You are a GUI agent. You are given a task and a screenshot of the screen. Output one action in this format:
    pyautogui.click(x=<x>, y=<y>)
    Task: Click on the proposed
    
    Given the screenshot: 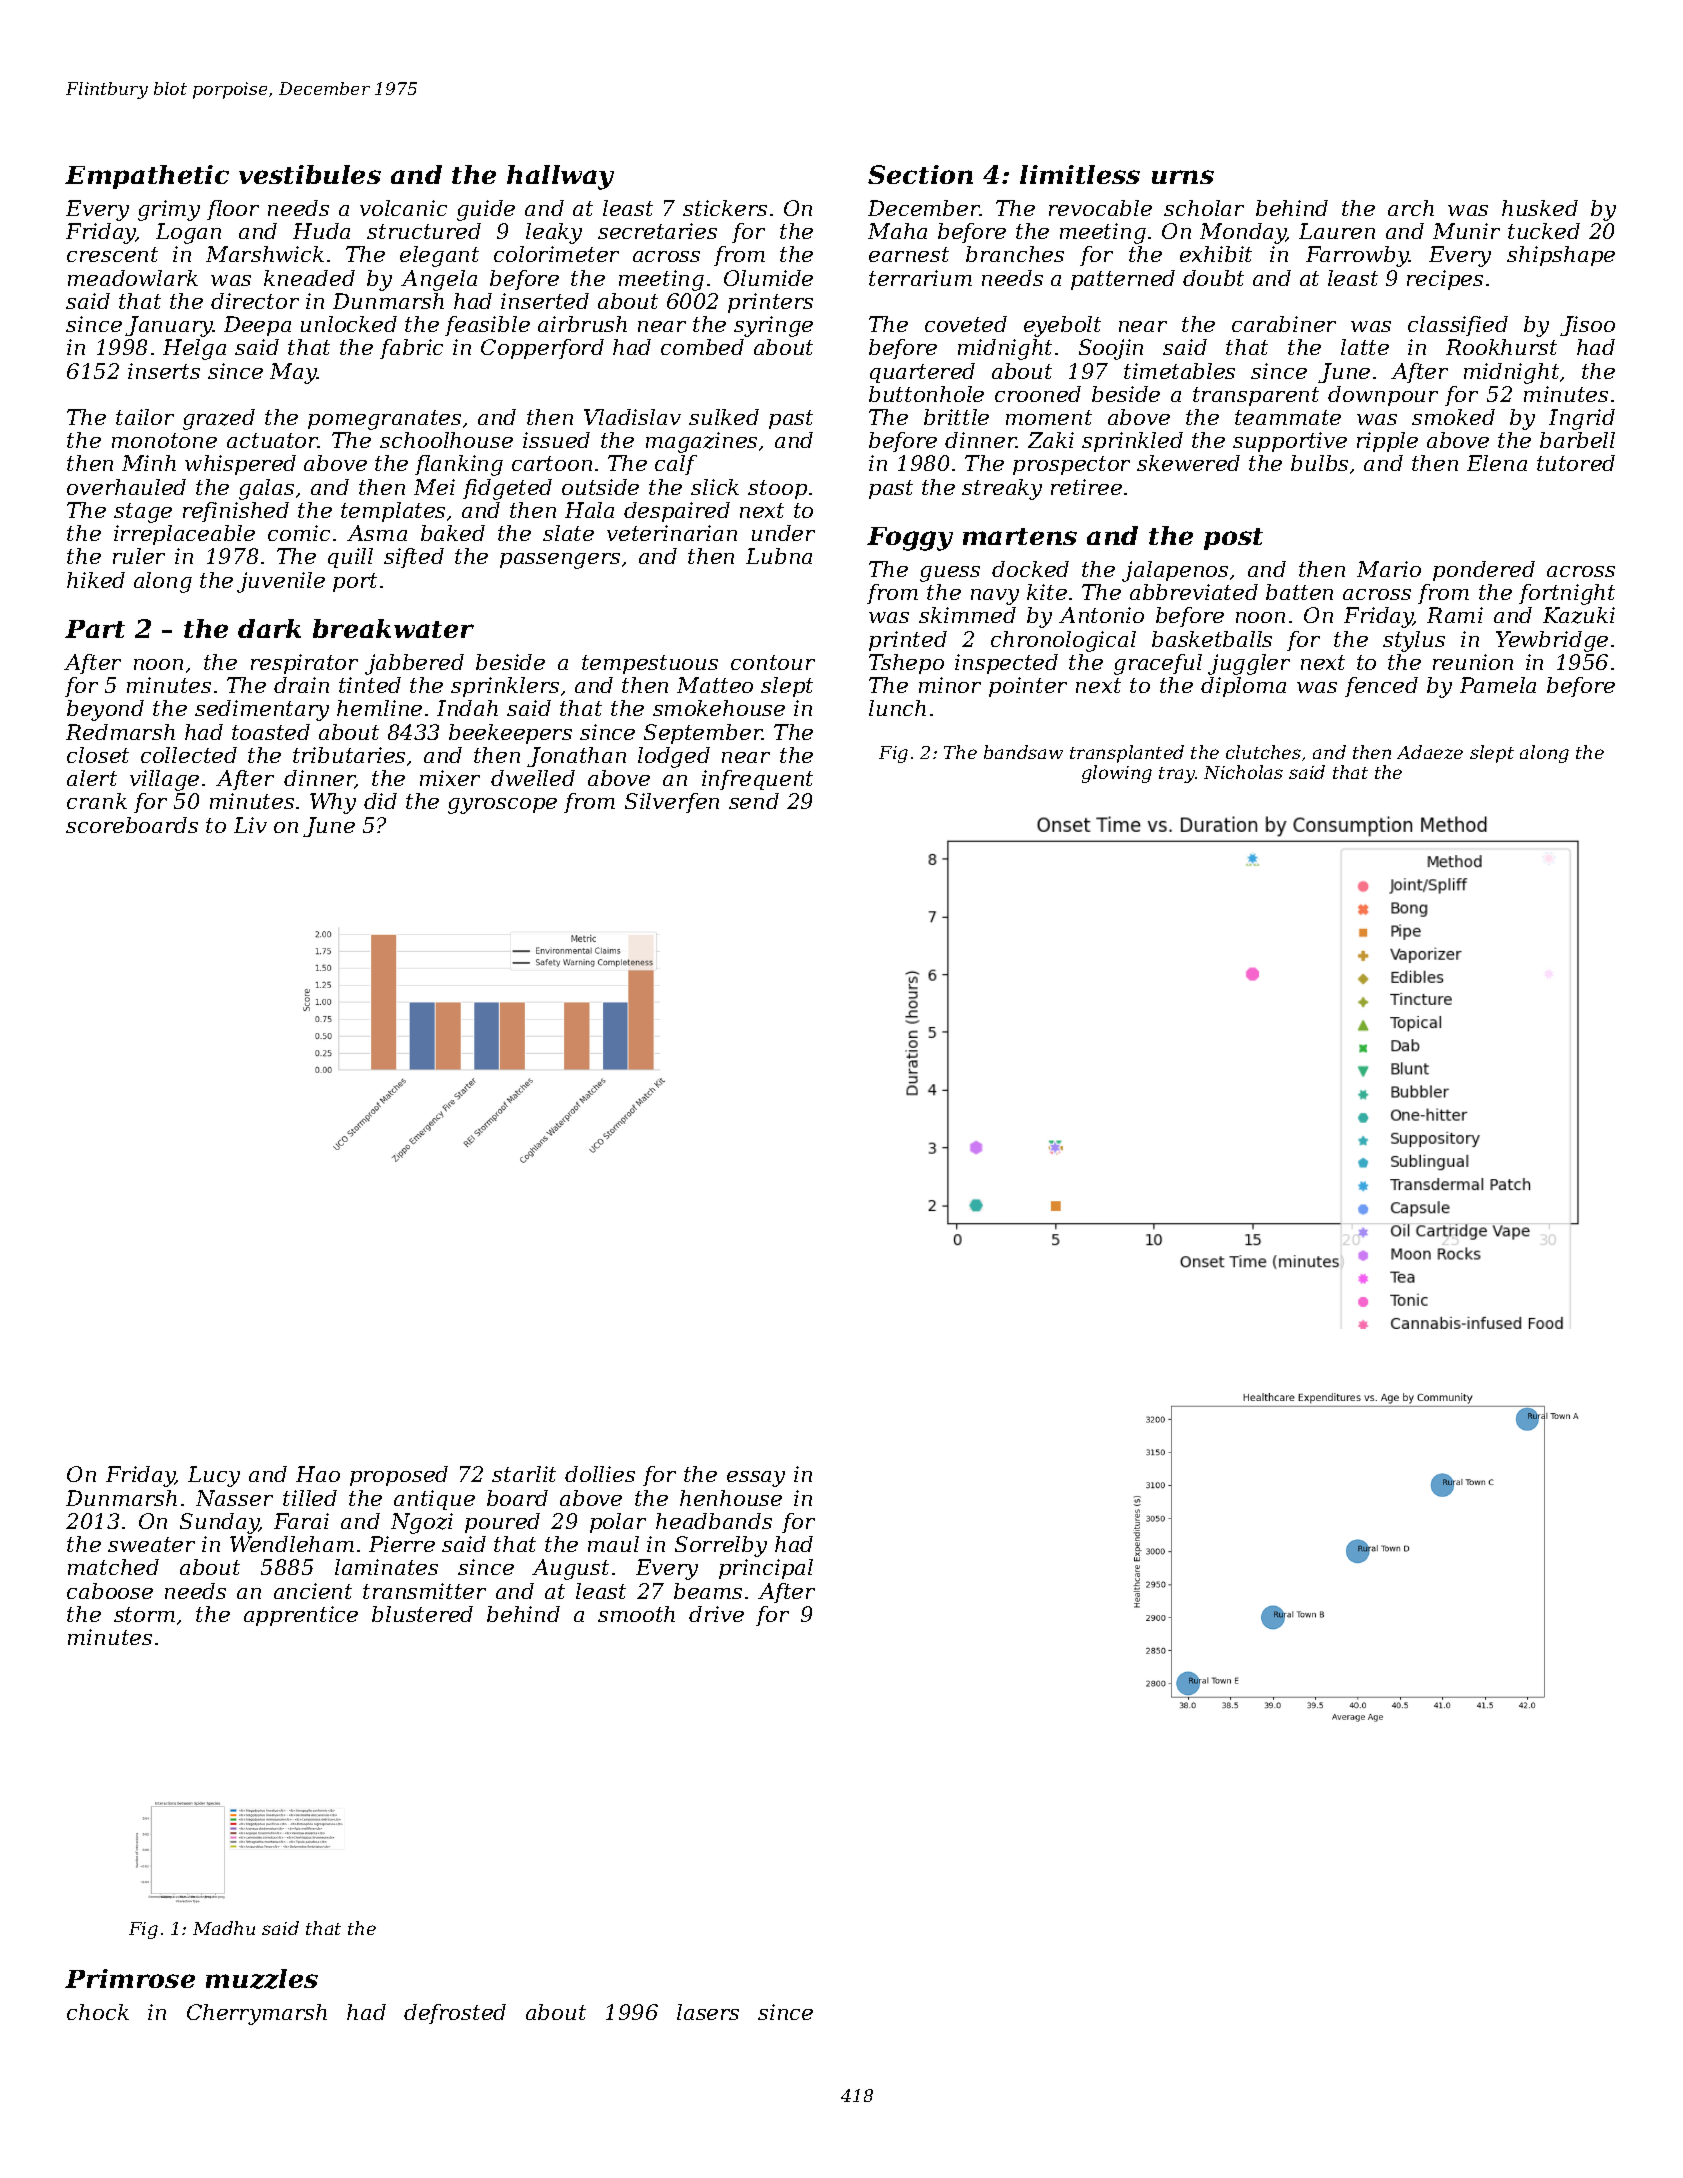 What is the action you would take?
    pyautogui.click(x=399, y=1476)
